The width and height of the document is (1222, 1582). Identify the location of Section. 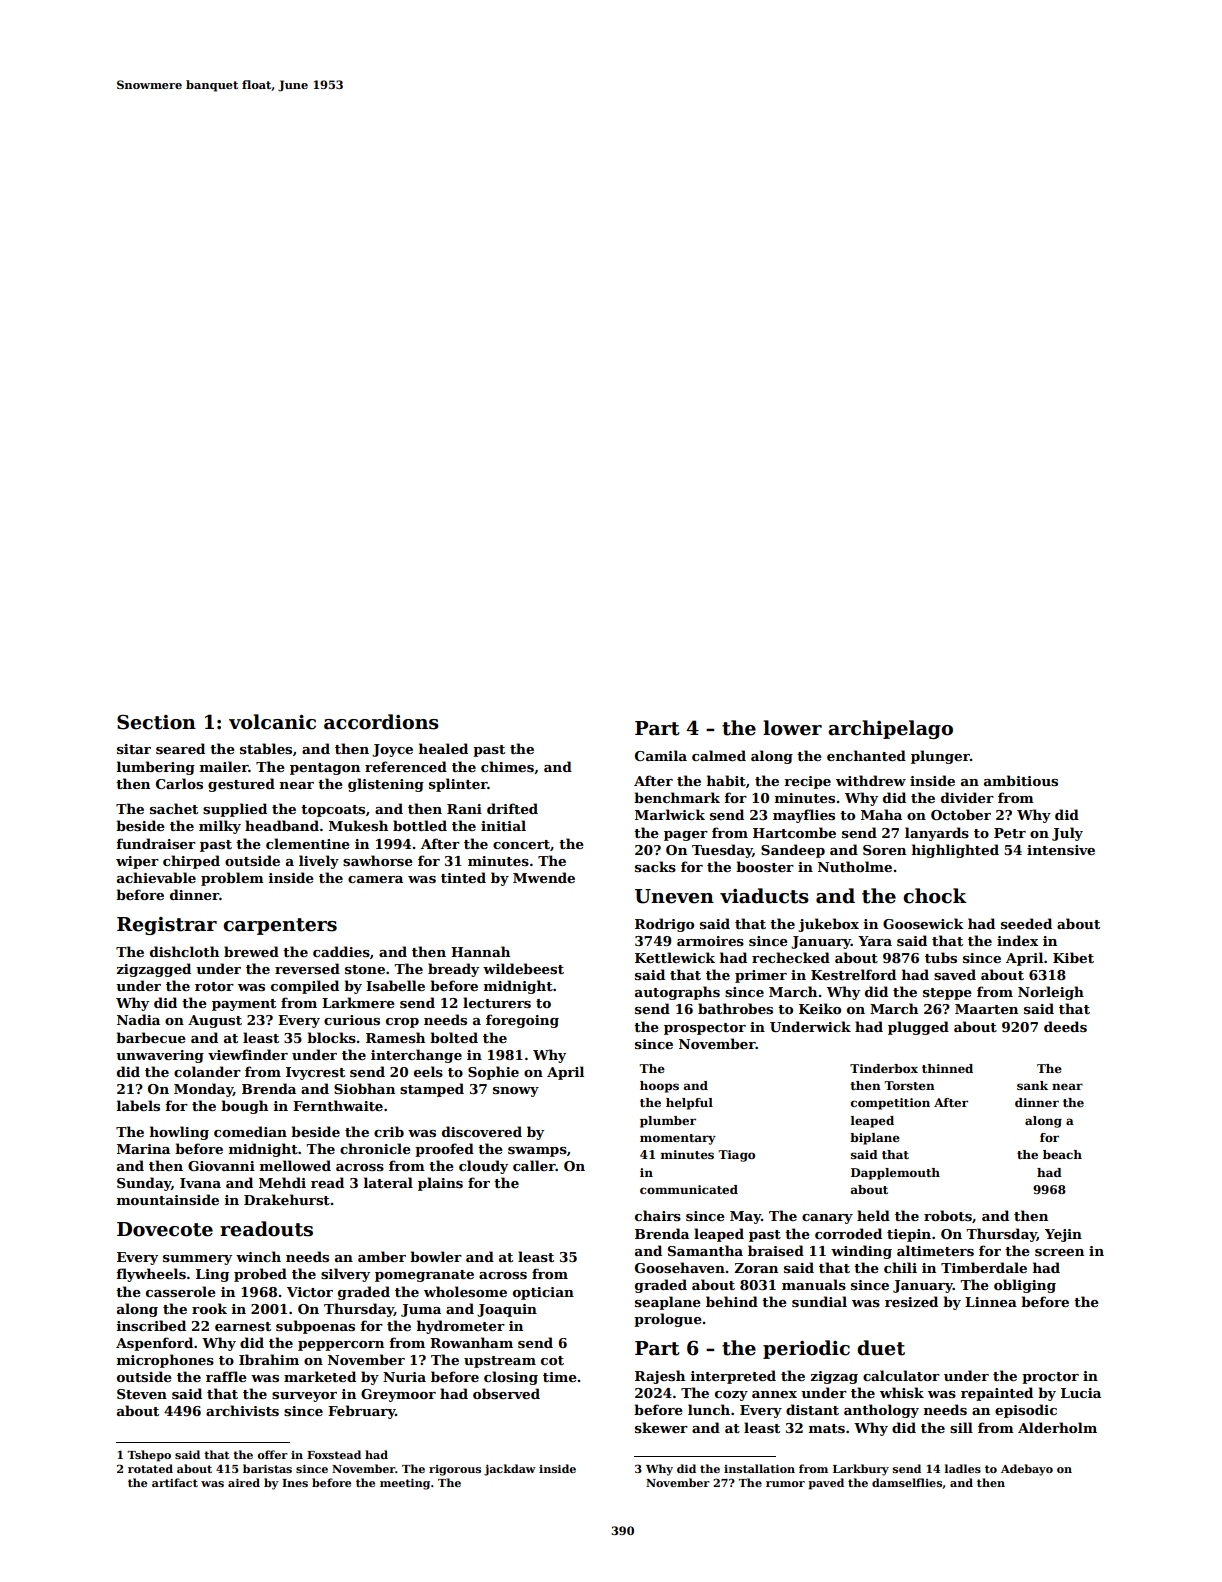
(156, 722).
